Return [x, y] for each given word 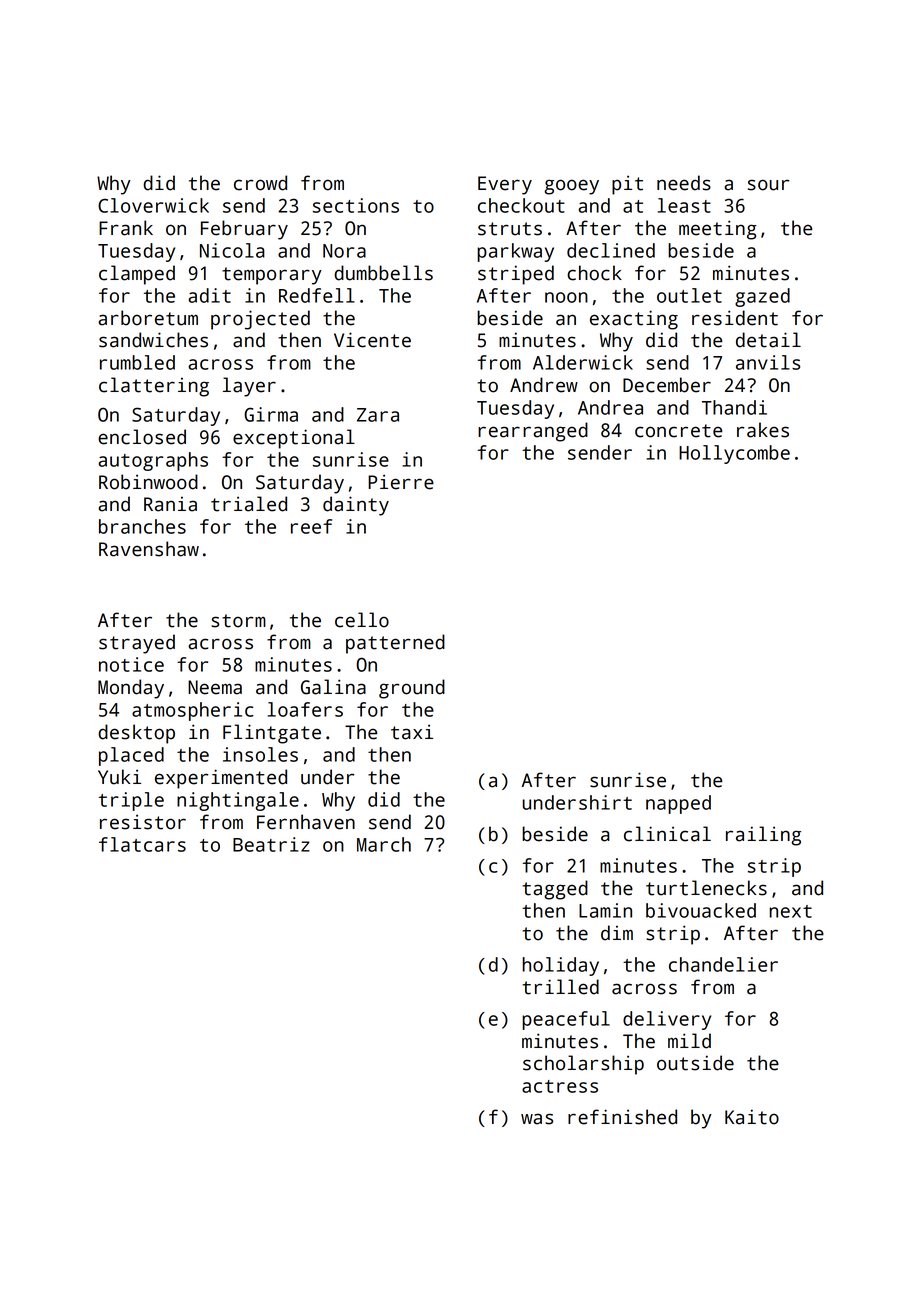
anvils [768, 362]
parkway [515, 252]
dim [617, 933]
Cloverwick [153, 205]
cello [362, 620]
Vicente [372, 340]
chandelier [723, 964]
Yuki [119, 777]
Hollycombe [734, 454]
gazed [762, 297]
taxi [412, 732]
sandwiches [153, 340]
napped [678, 804]
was [537, 1119]
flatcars [142, 844]
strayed [137, 644]
